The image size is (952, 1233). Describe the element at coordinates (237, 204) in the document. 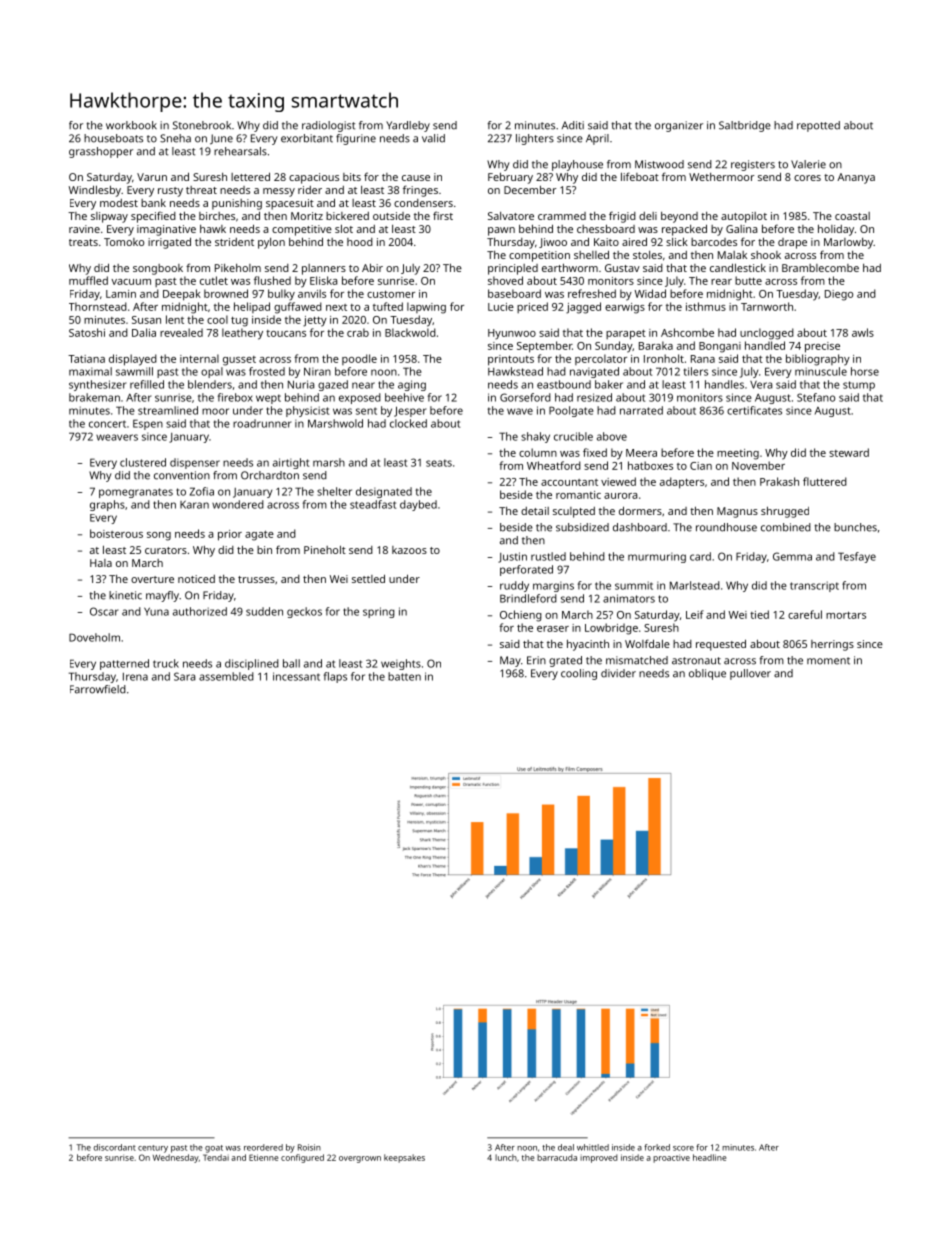

I see `punishing` at that location.
